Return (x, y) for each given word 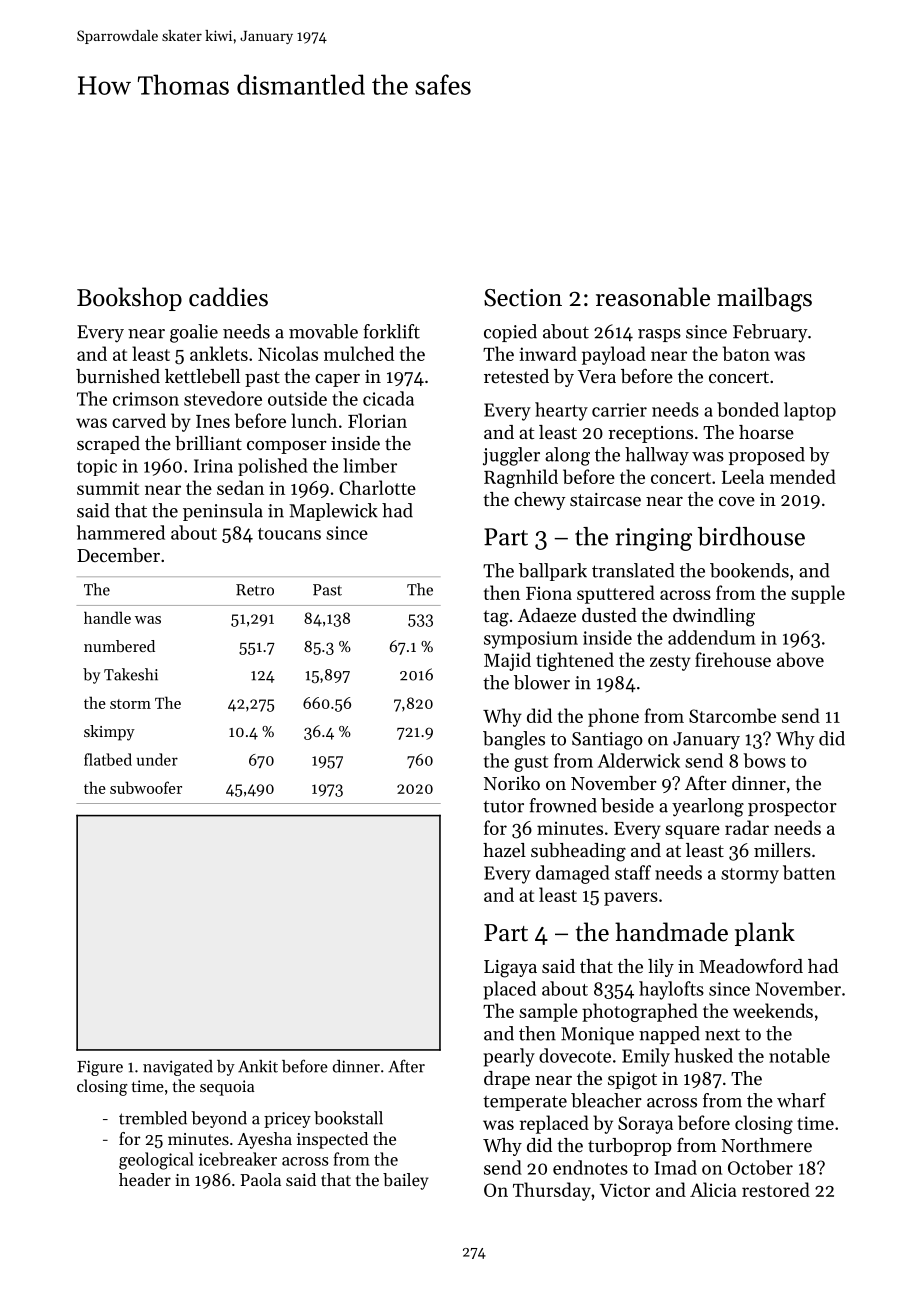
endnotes (590, 1167)
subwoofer (146, 787)
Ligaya (510, 969)
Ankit (258, 1066)
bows (764, 760)
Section (523, 298)
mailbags (764, 299)
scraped (108, 445)
